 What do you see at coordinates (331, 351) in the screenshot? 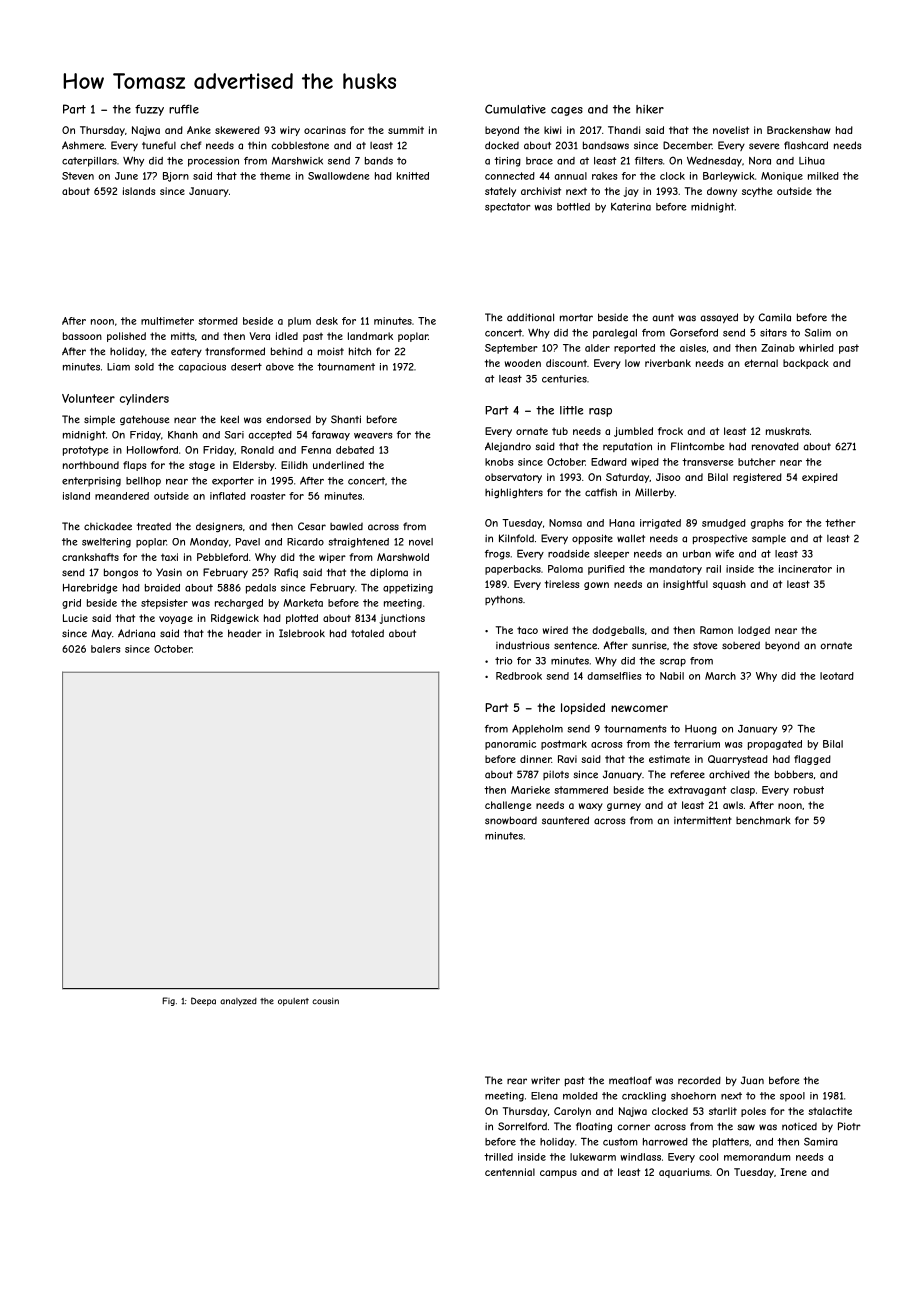
I see `moist` at bounding box center [331, 351].
